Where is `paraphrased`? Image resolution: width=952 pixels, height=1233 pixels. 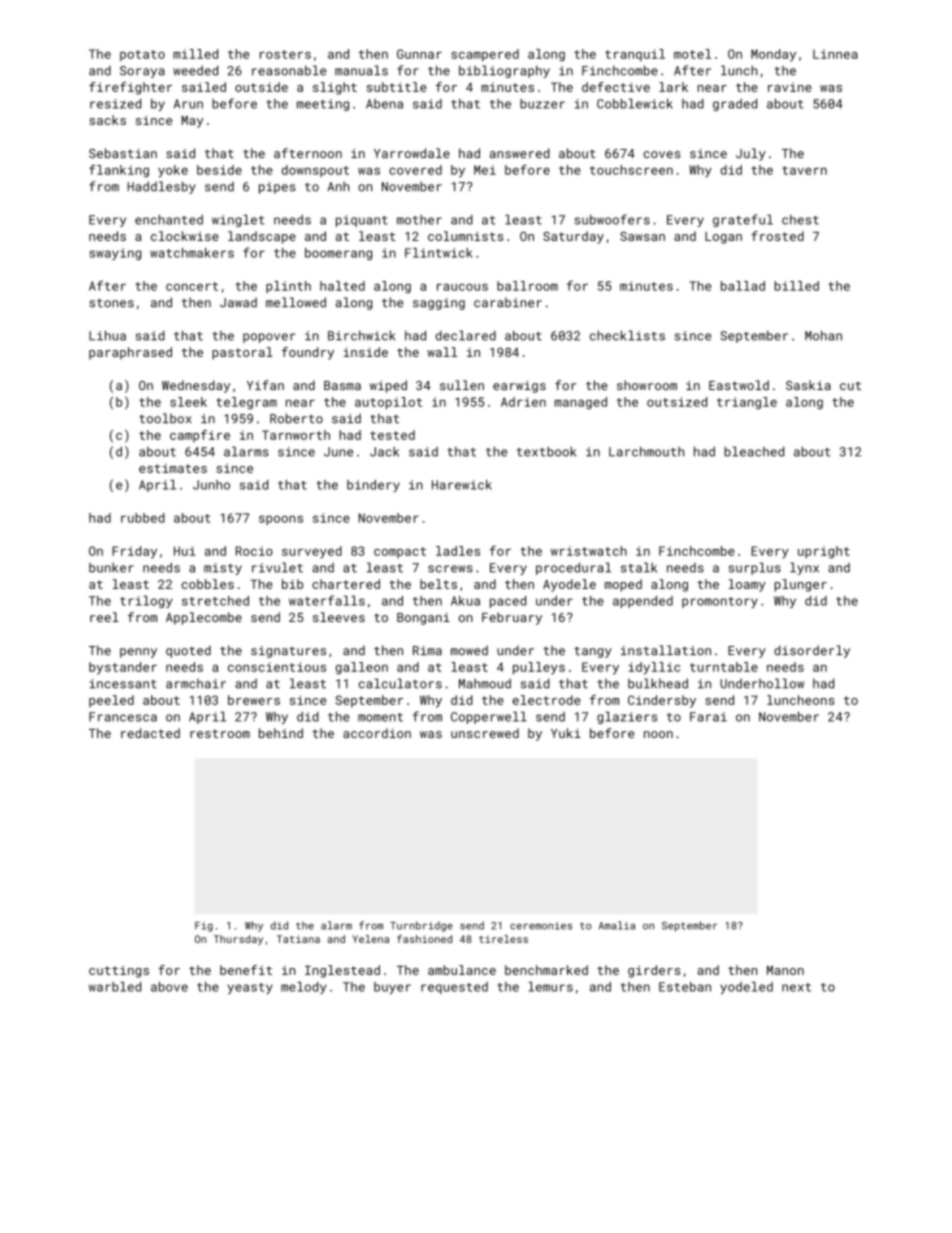
paraphrased is located at coordinates (130, 353).
